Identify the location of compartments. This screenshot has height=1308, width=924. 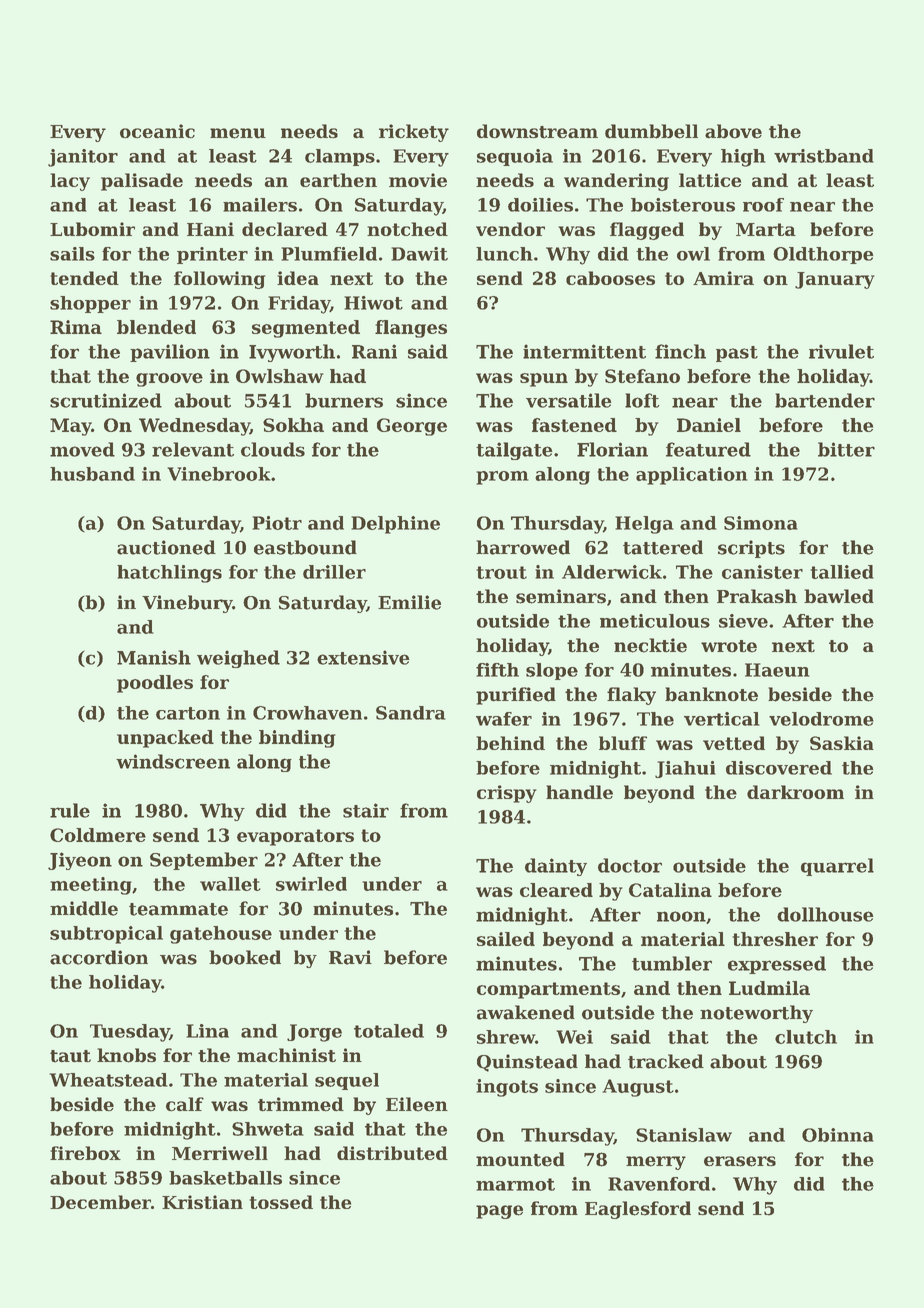
(548, 990).
